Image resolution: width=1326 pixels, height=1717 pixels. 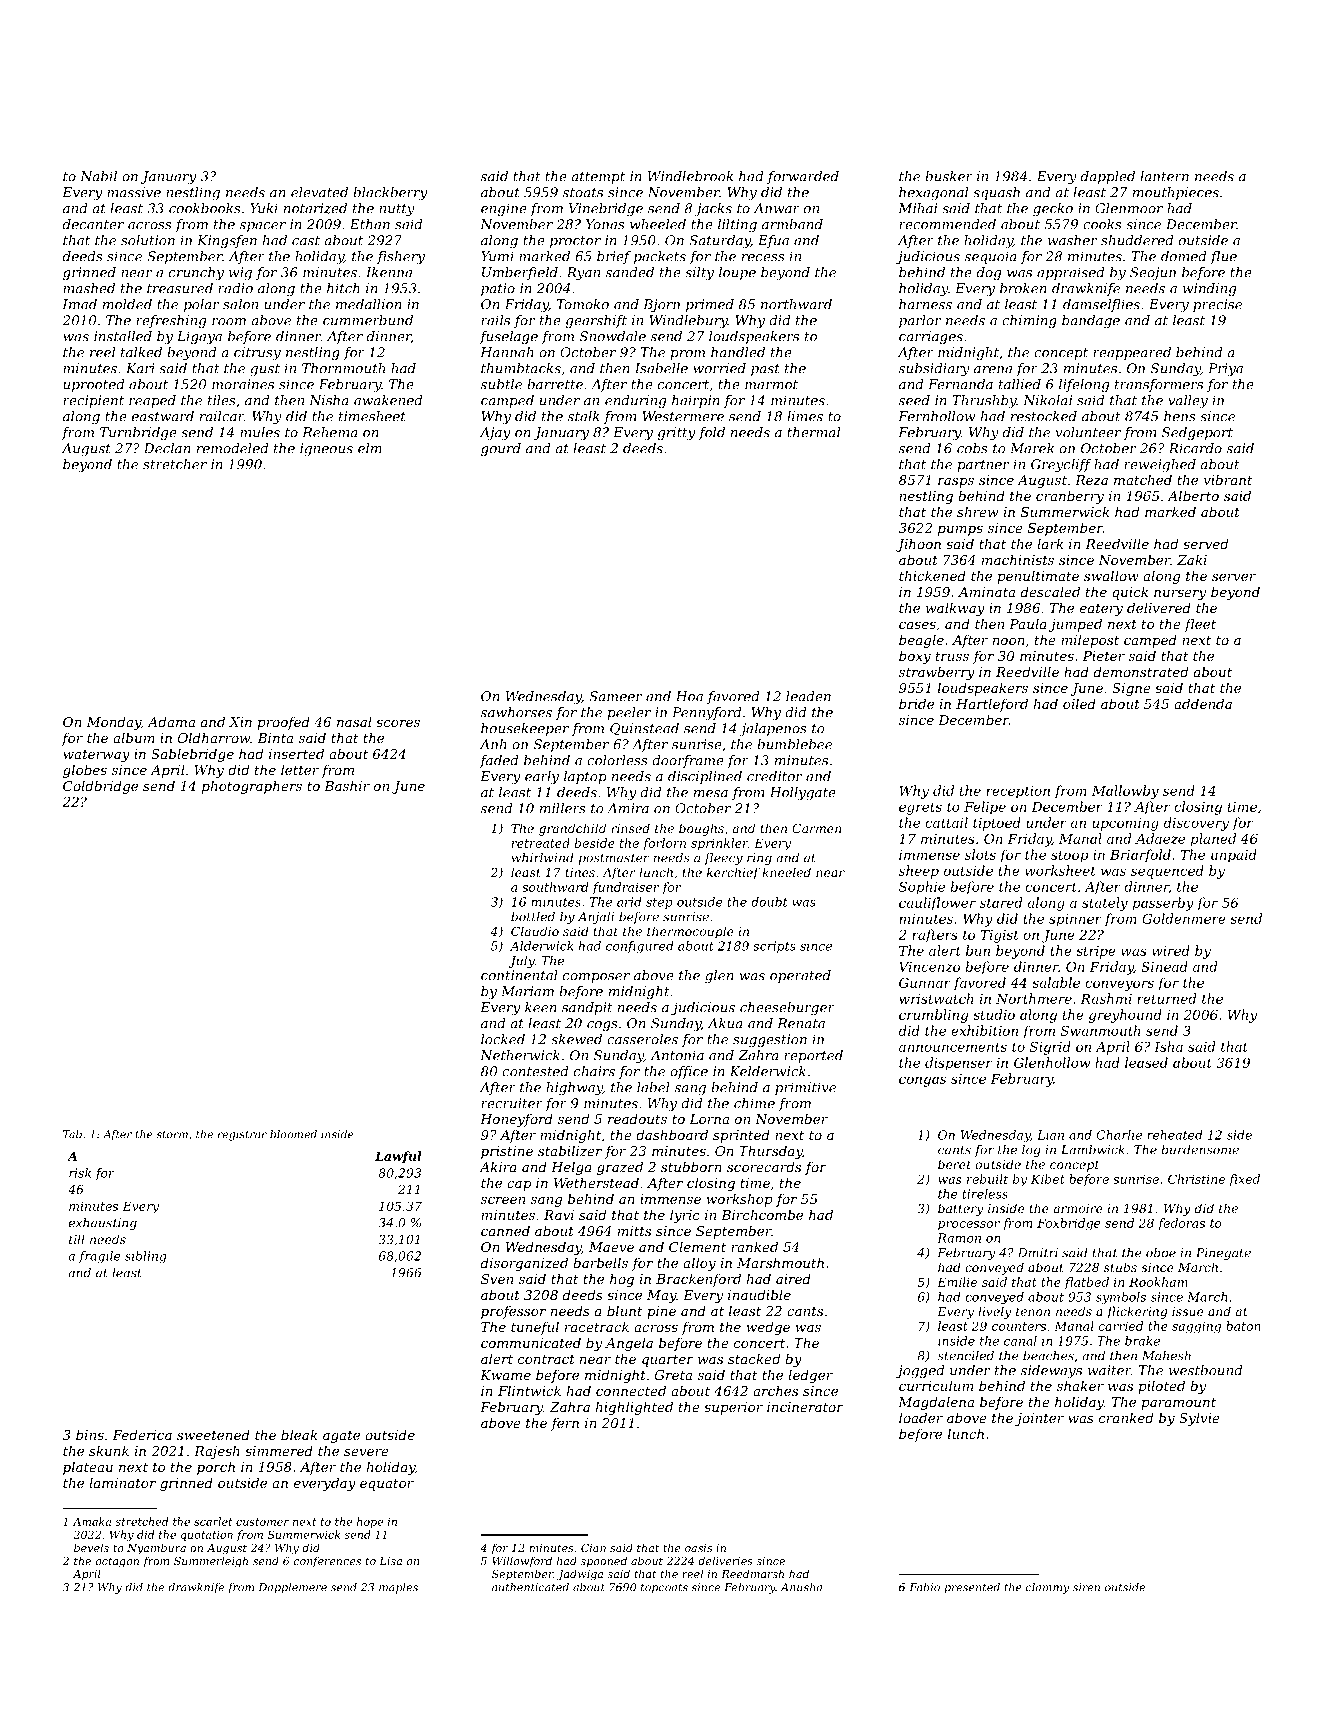 What do you see at coordinates (243, 384) in the image?
I see `moraines` at bounding box center [243, 384].
